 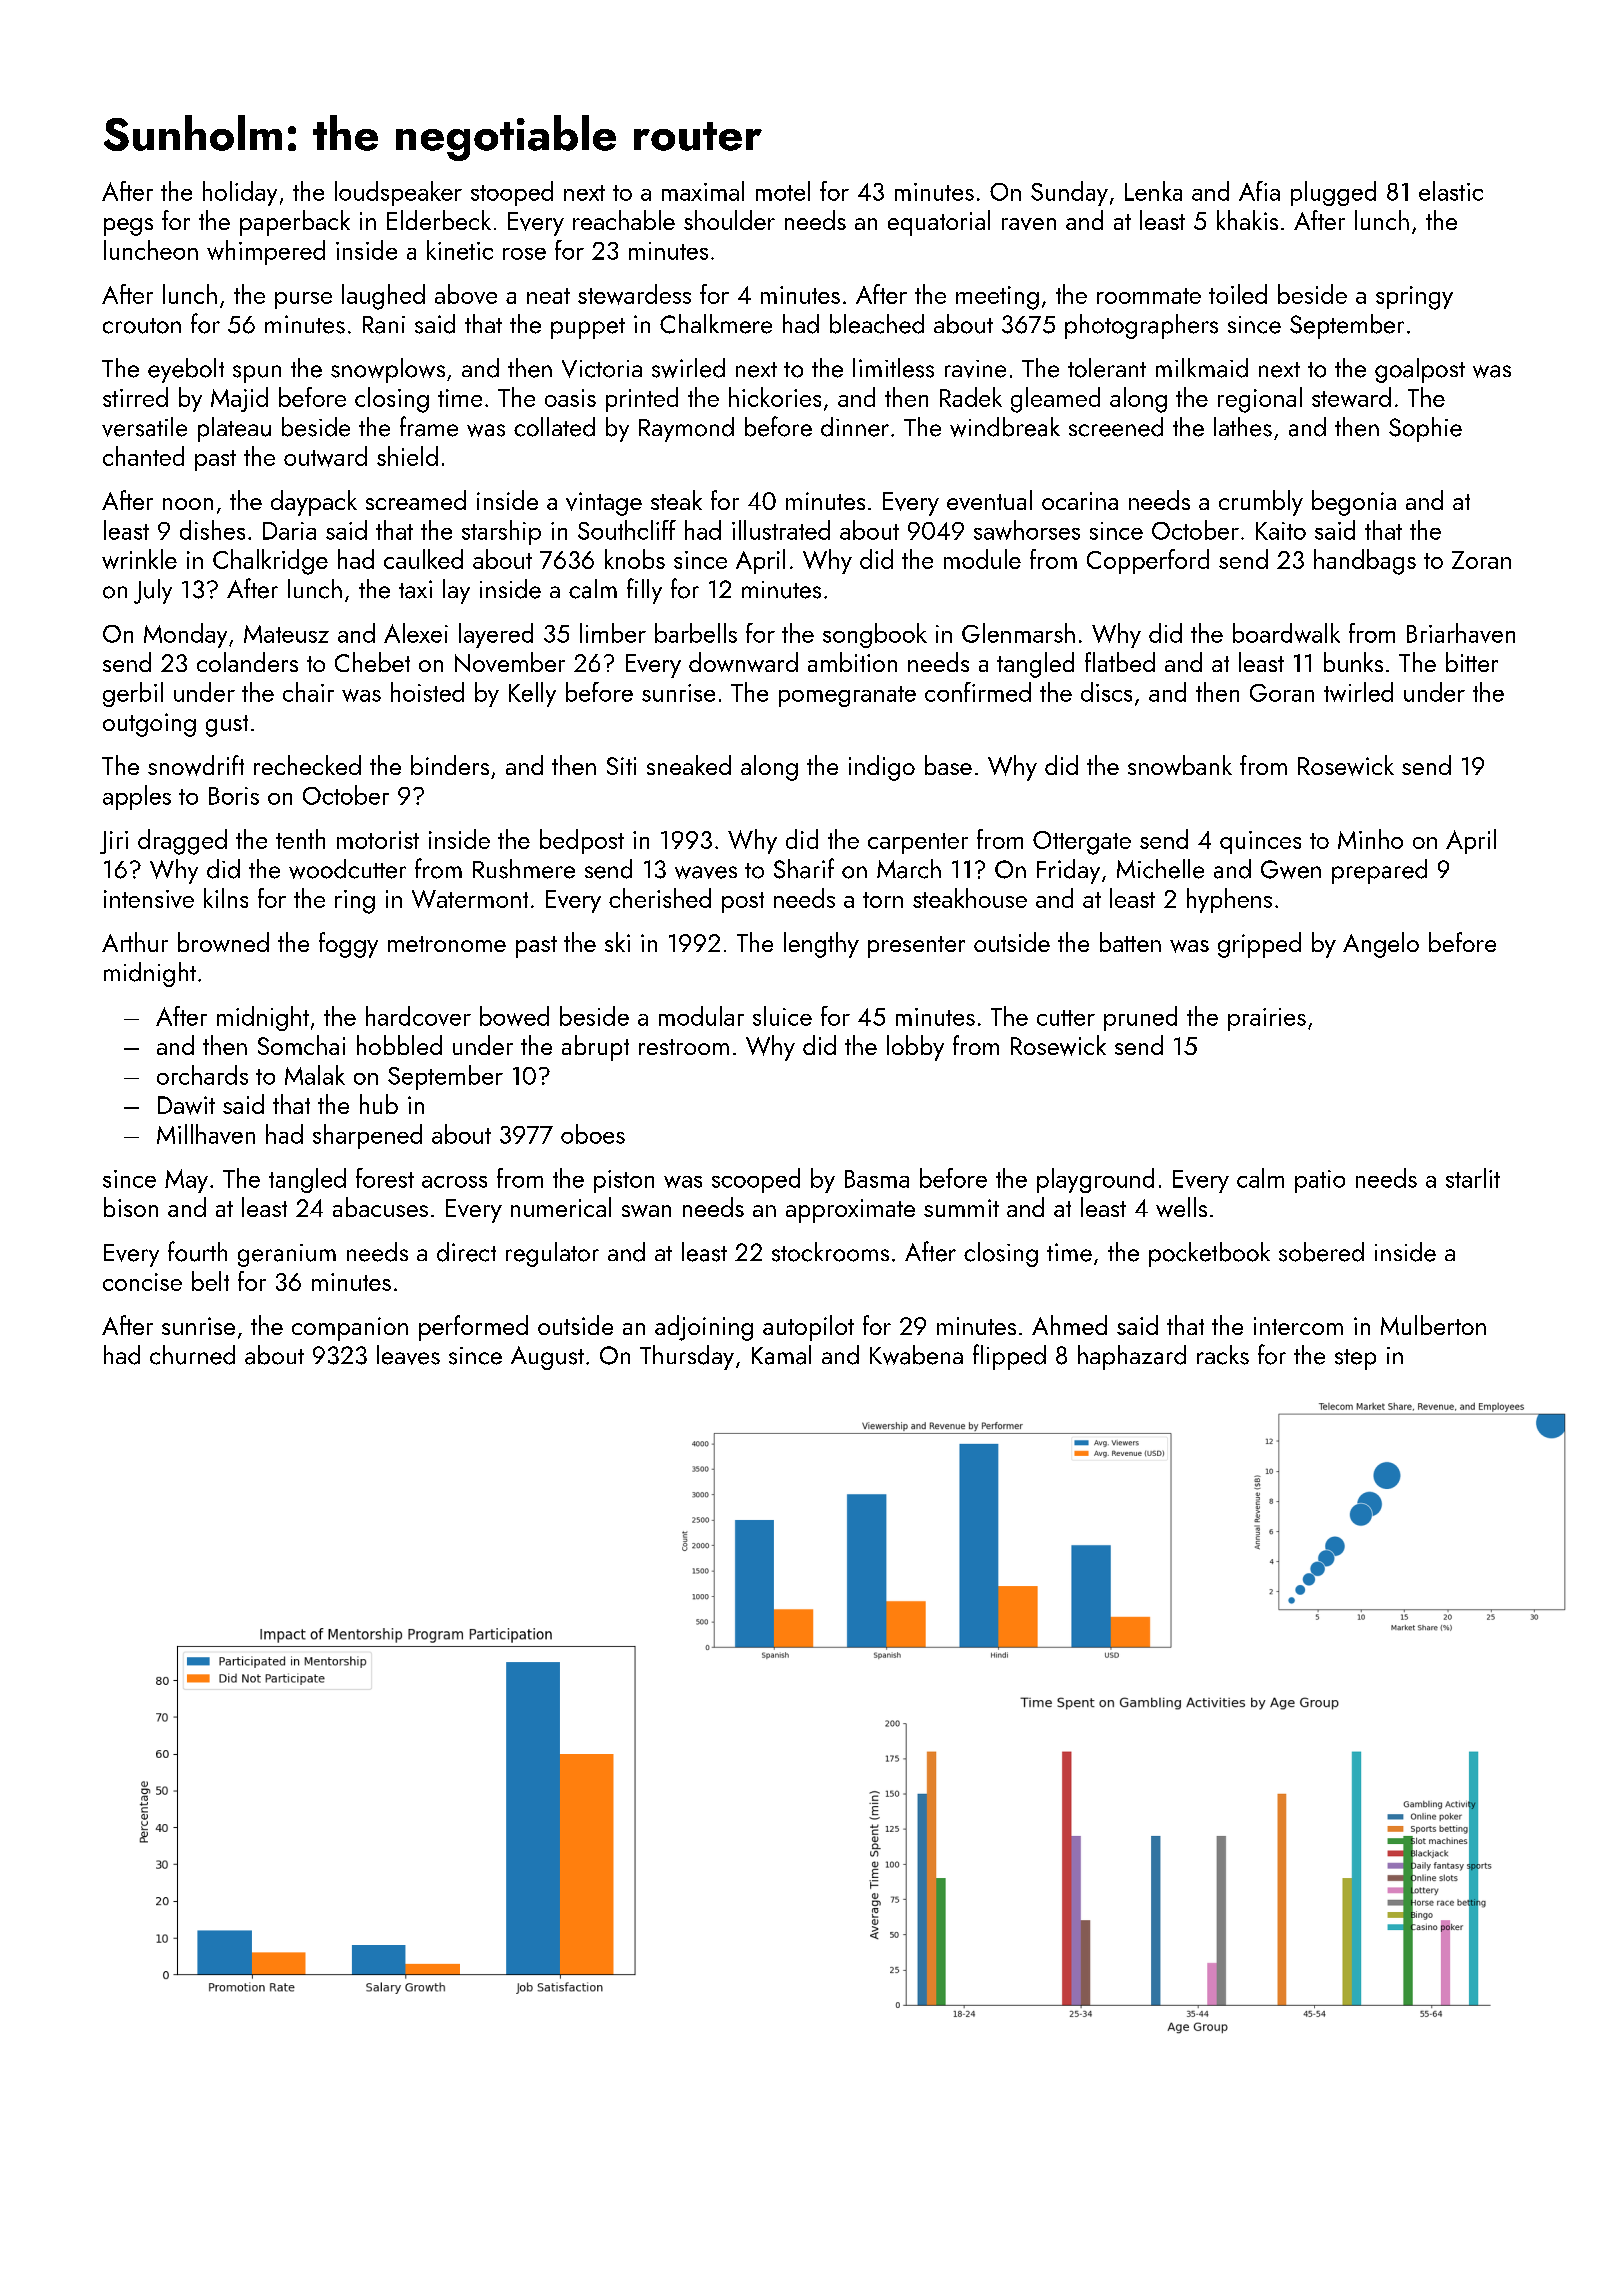 I want to click on base, so click(x=948, y=765).
